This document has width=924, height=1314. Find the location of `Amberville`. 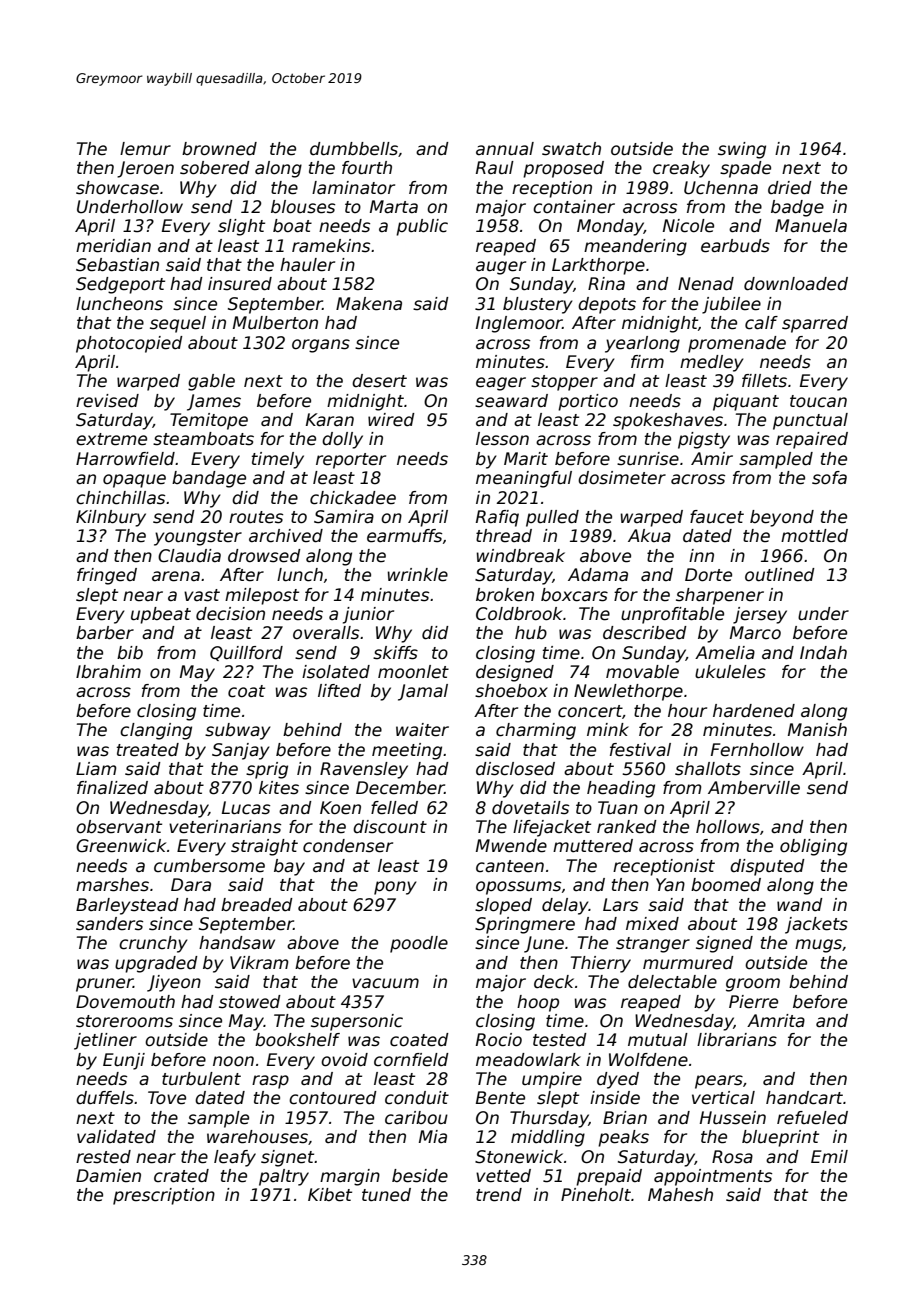

Amberville is located at coordinates (754, 788).
